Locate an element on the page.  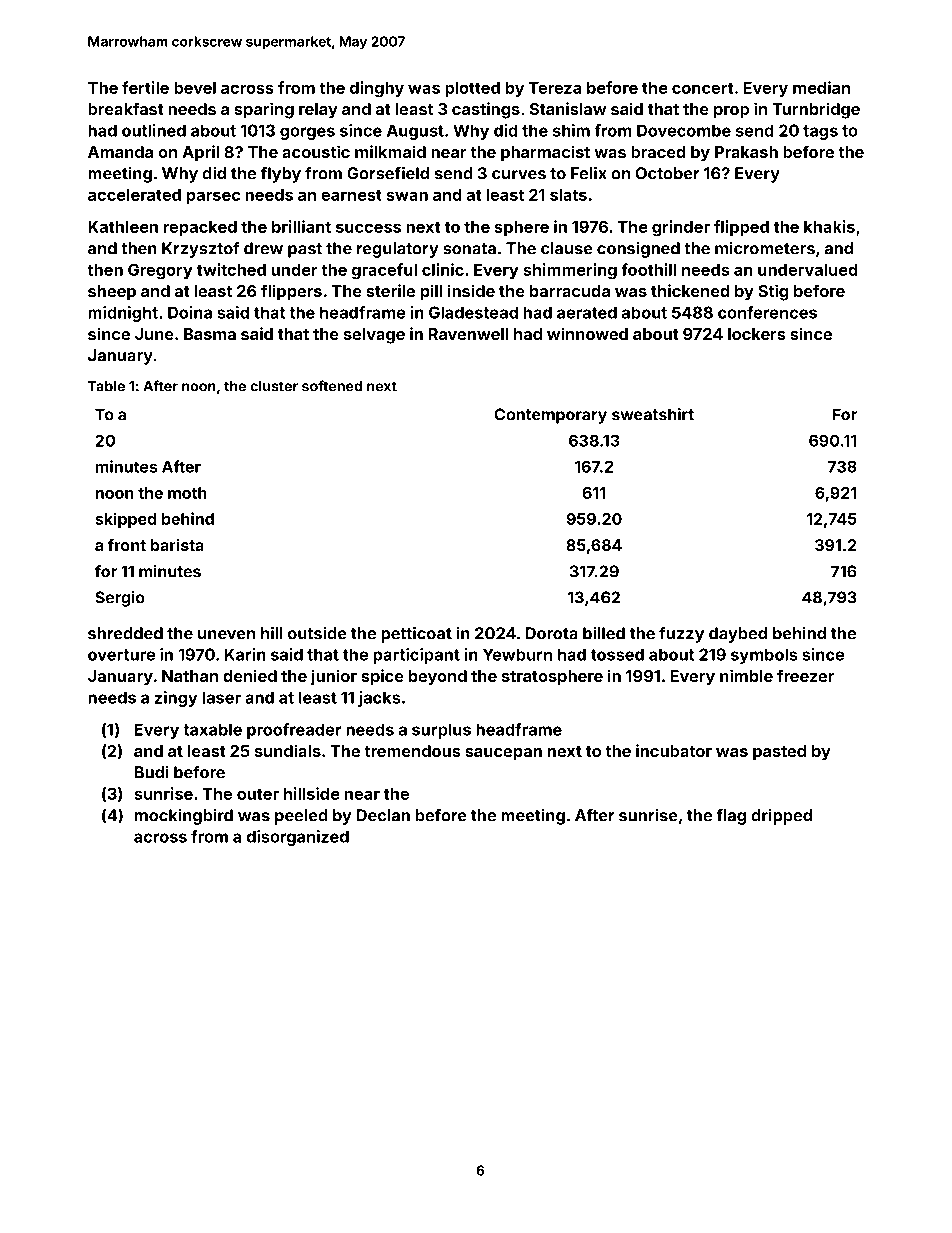
daybed is located at coordinates (738, 635).
